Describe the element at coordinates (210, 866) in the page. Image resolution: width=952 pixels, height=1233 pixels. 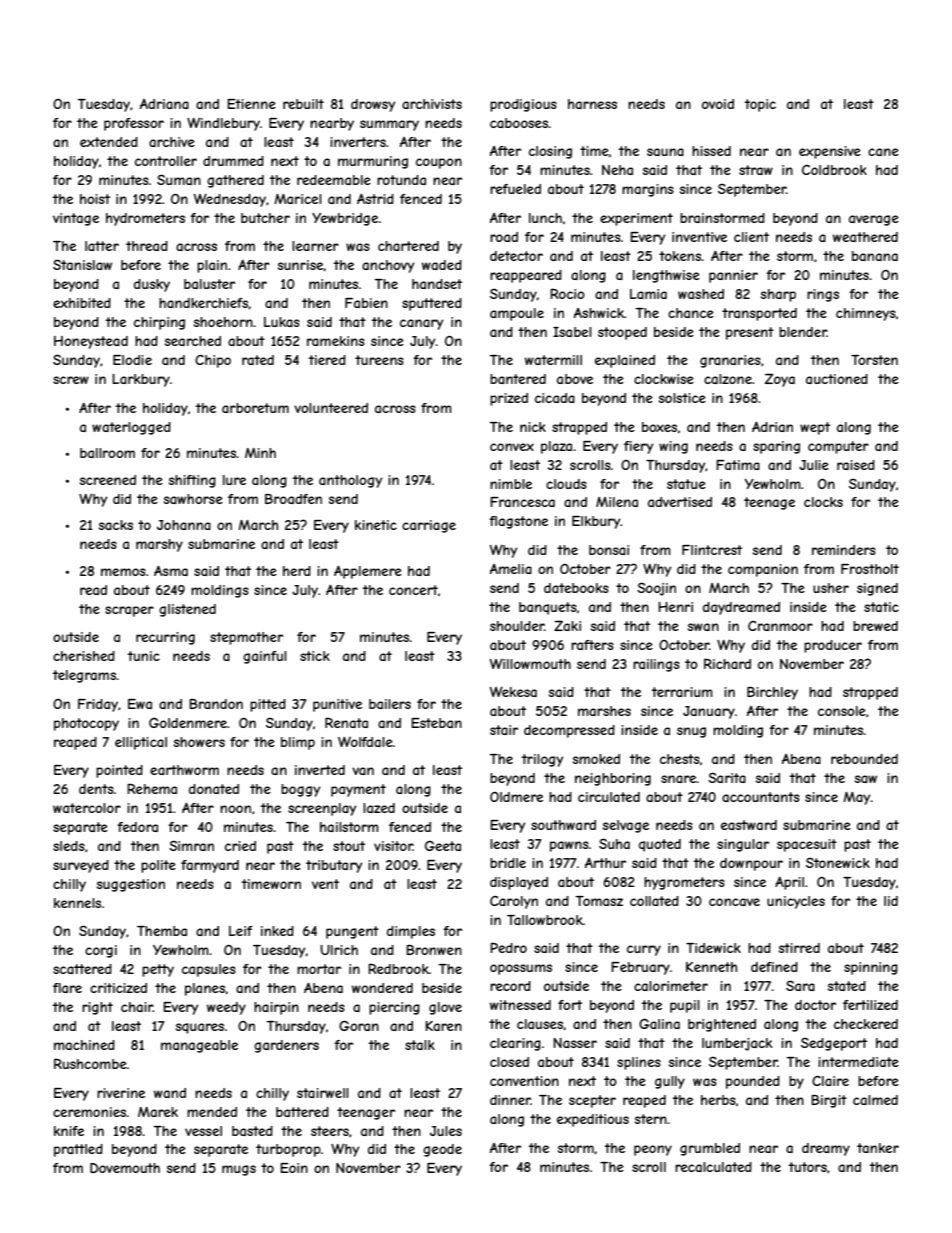
I see `farmyard` at that location.
